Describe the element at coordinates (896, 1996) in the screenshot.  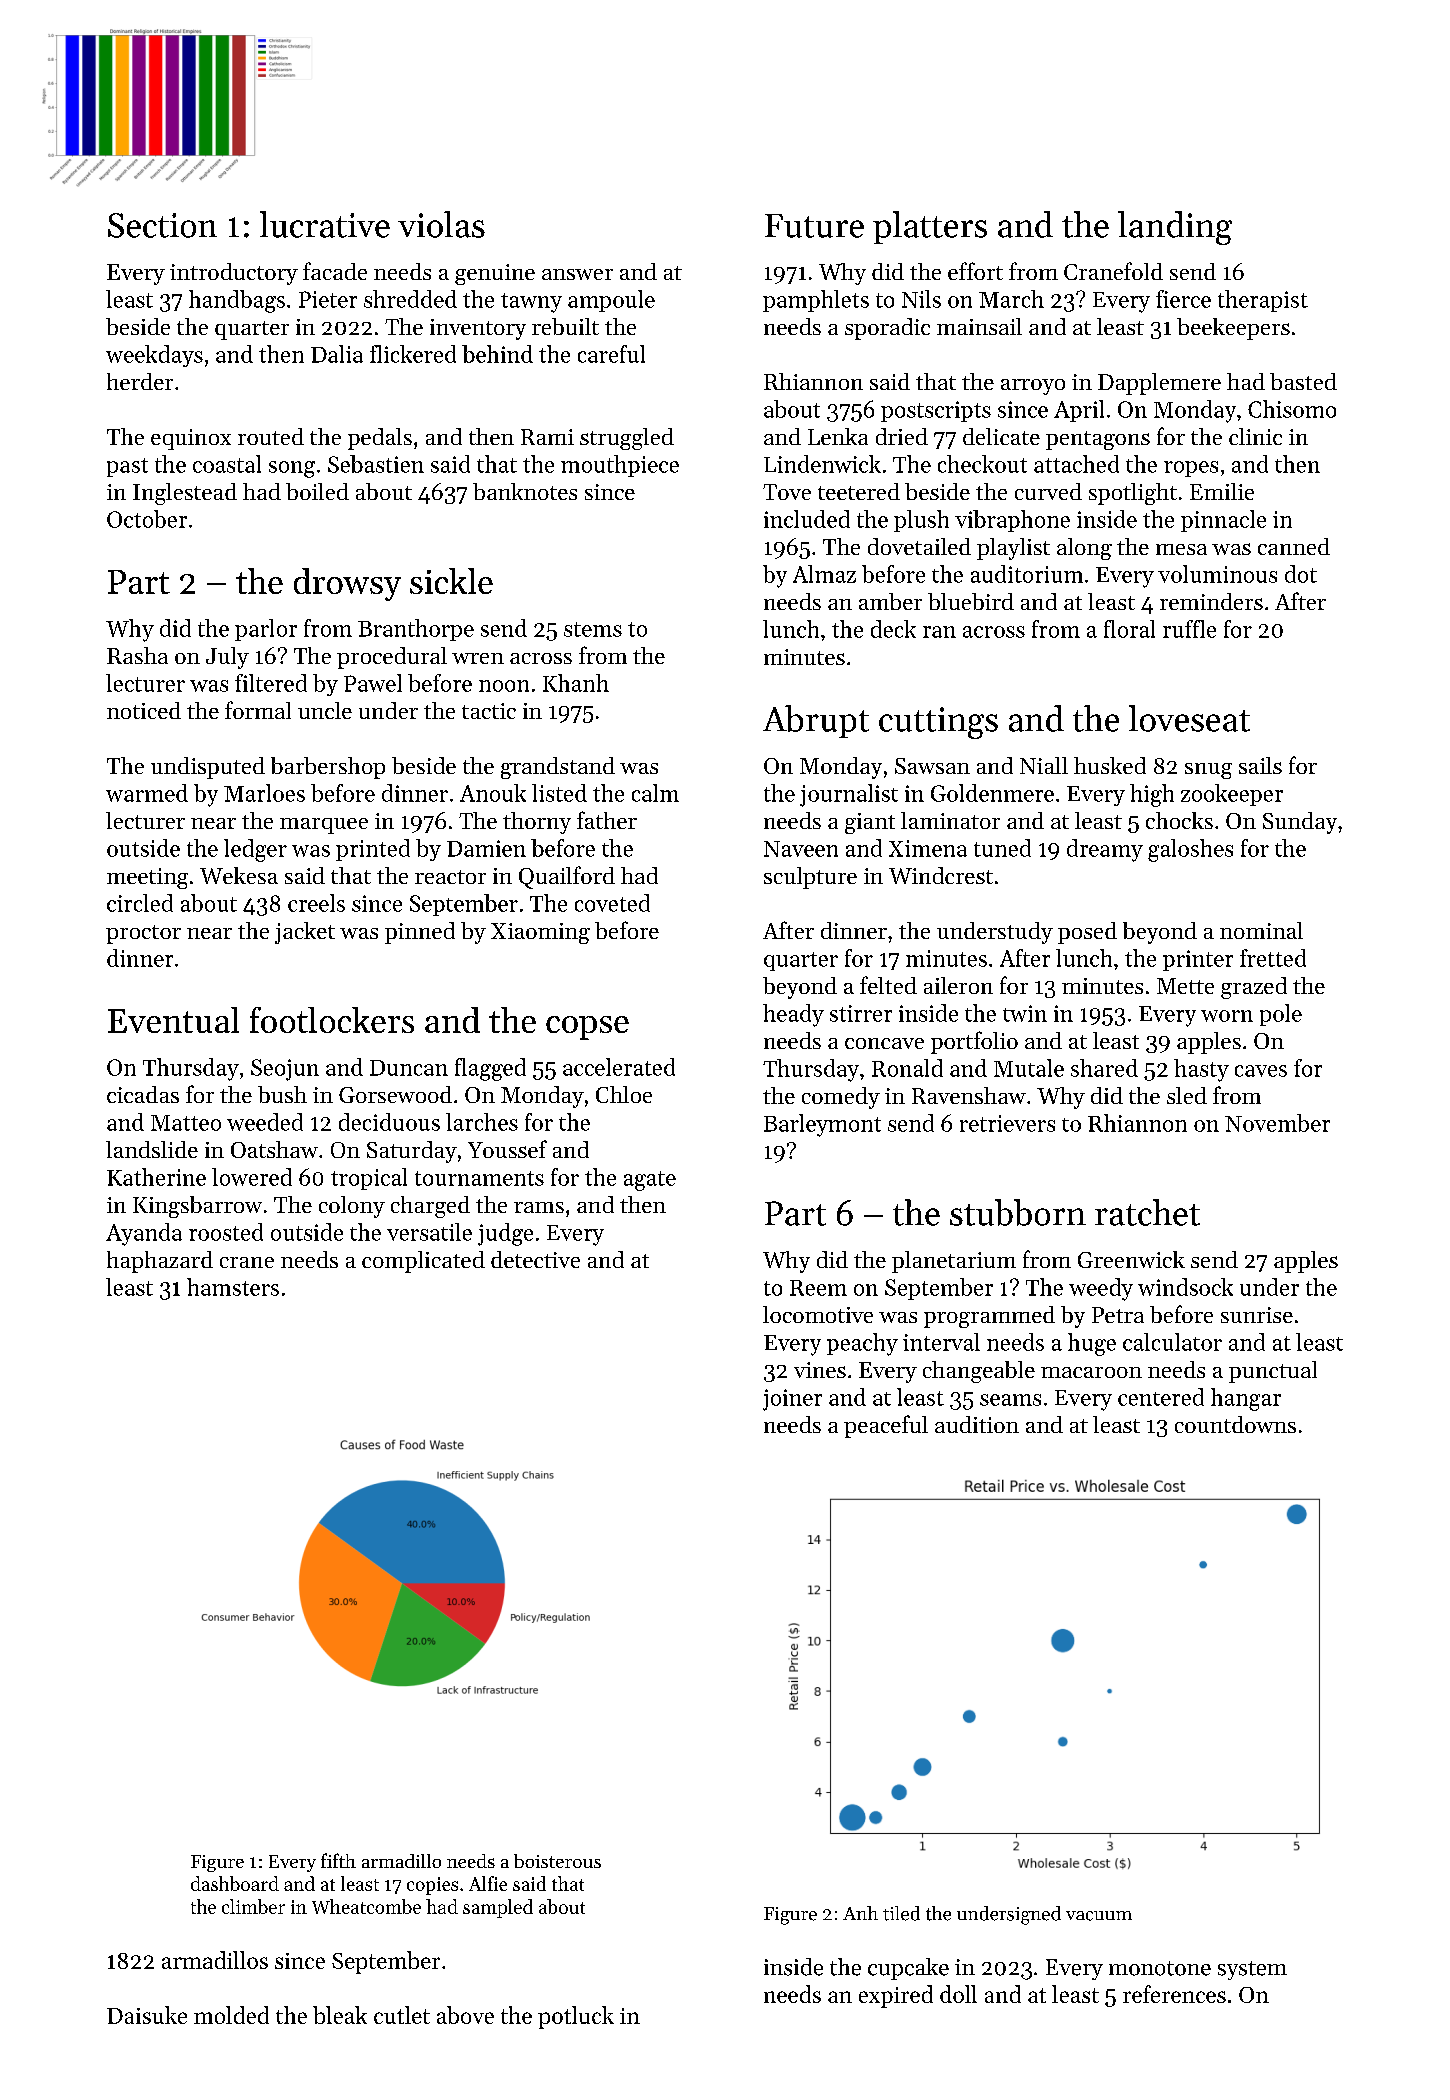
I see `expired` at that location.
